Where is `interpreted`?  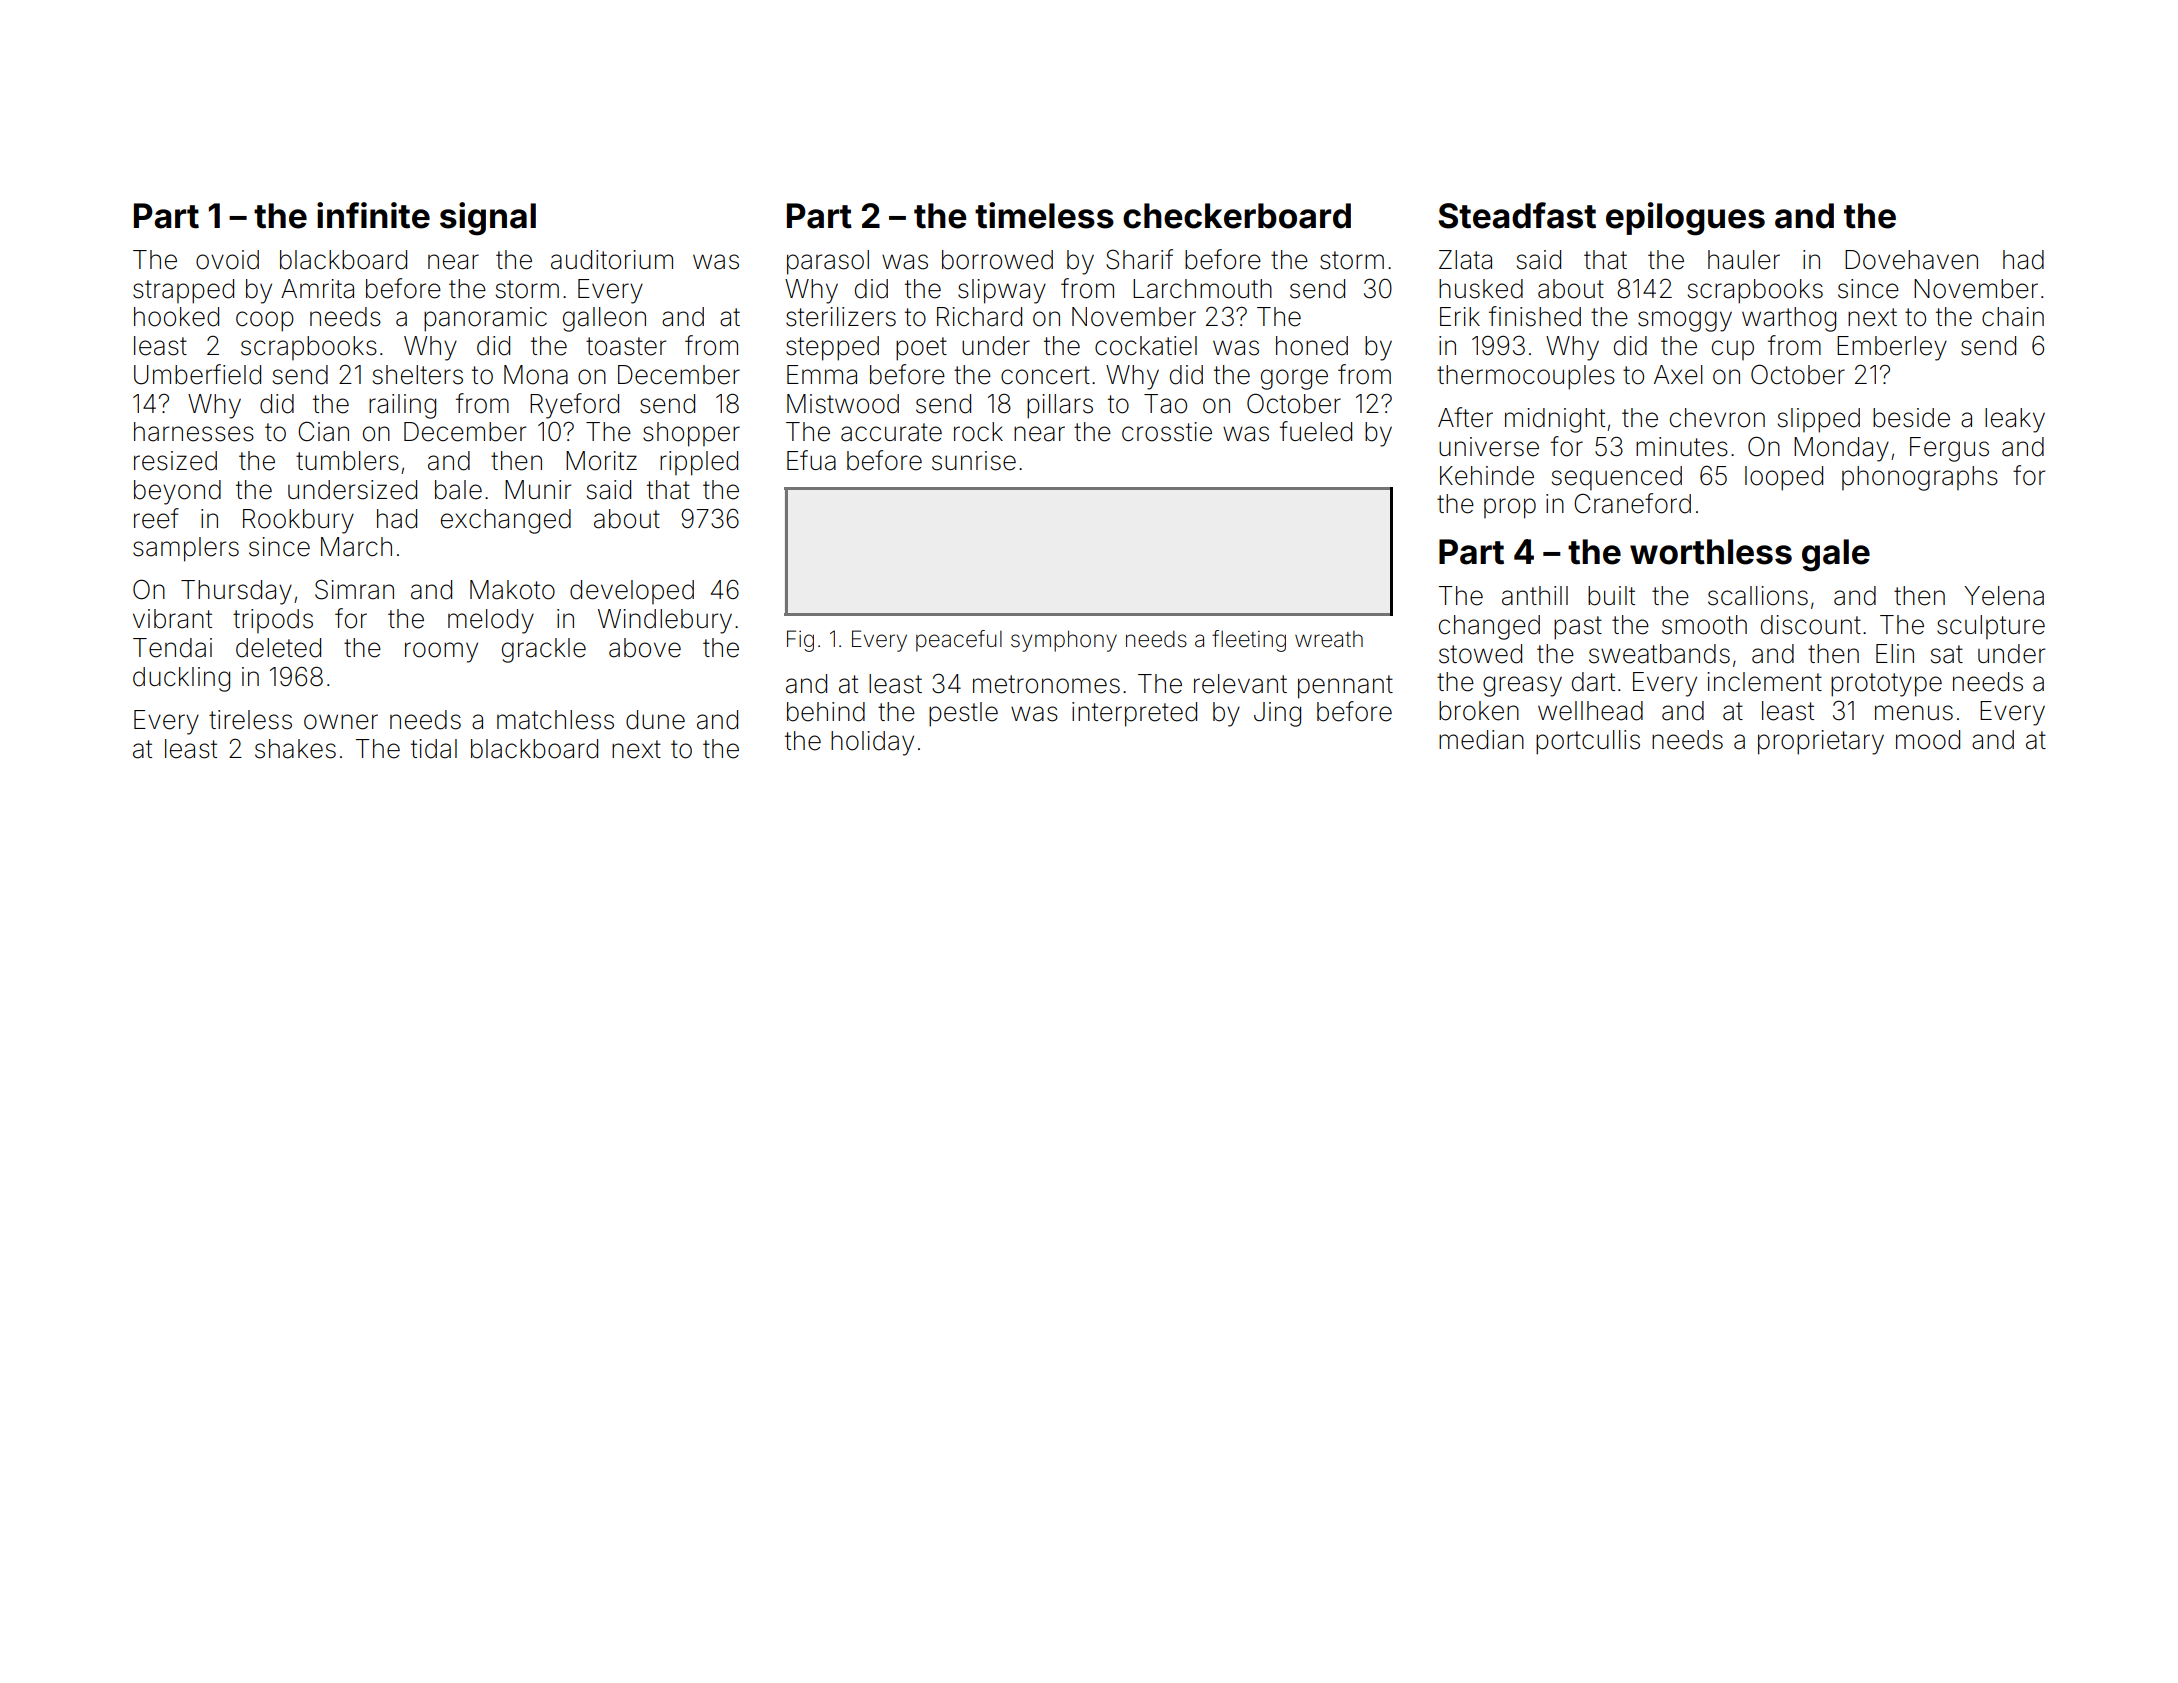 interpreted is located at coordinates (1134, 714).
